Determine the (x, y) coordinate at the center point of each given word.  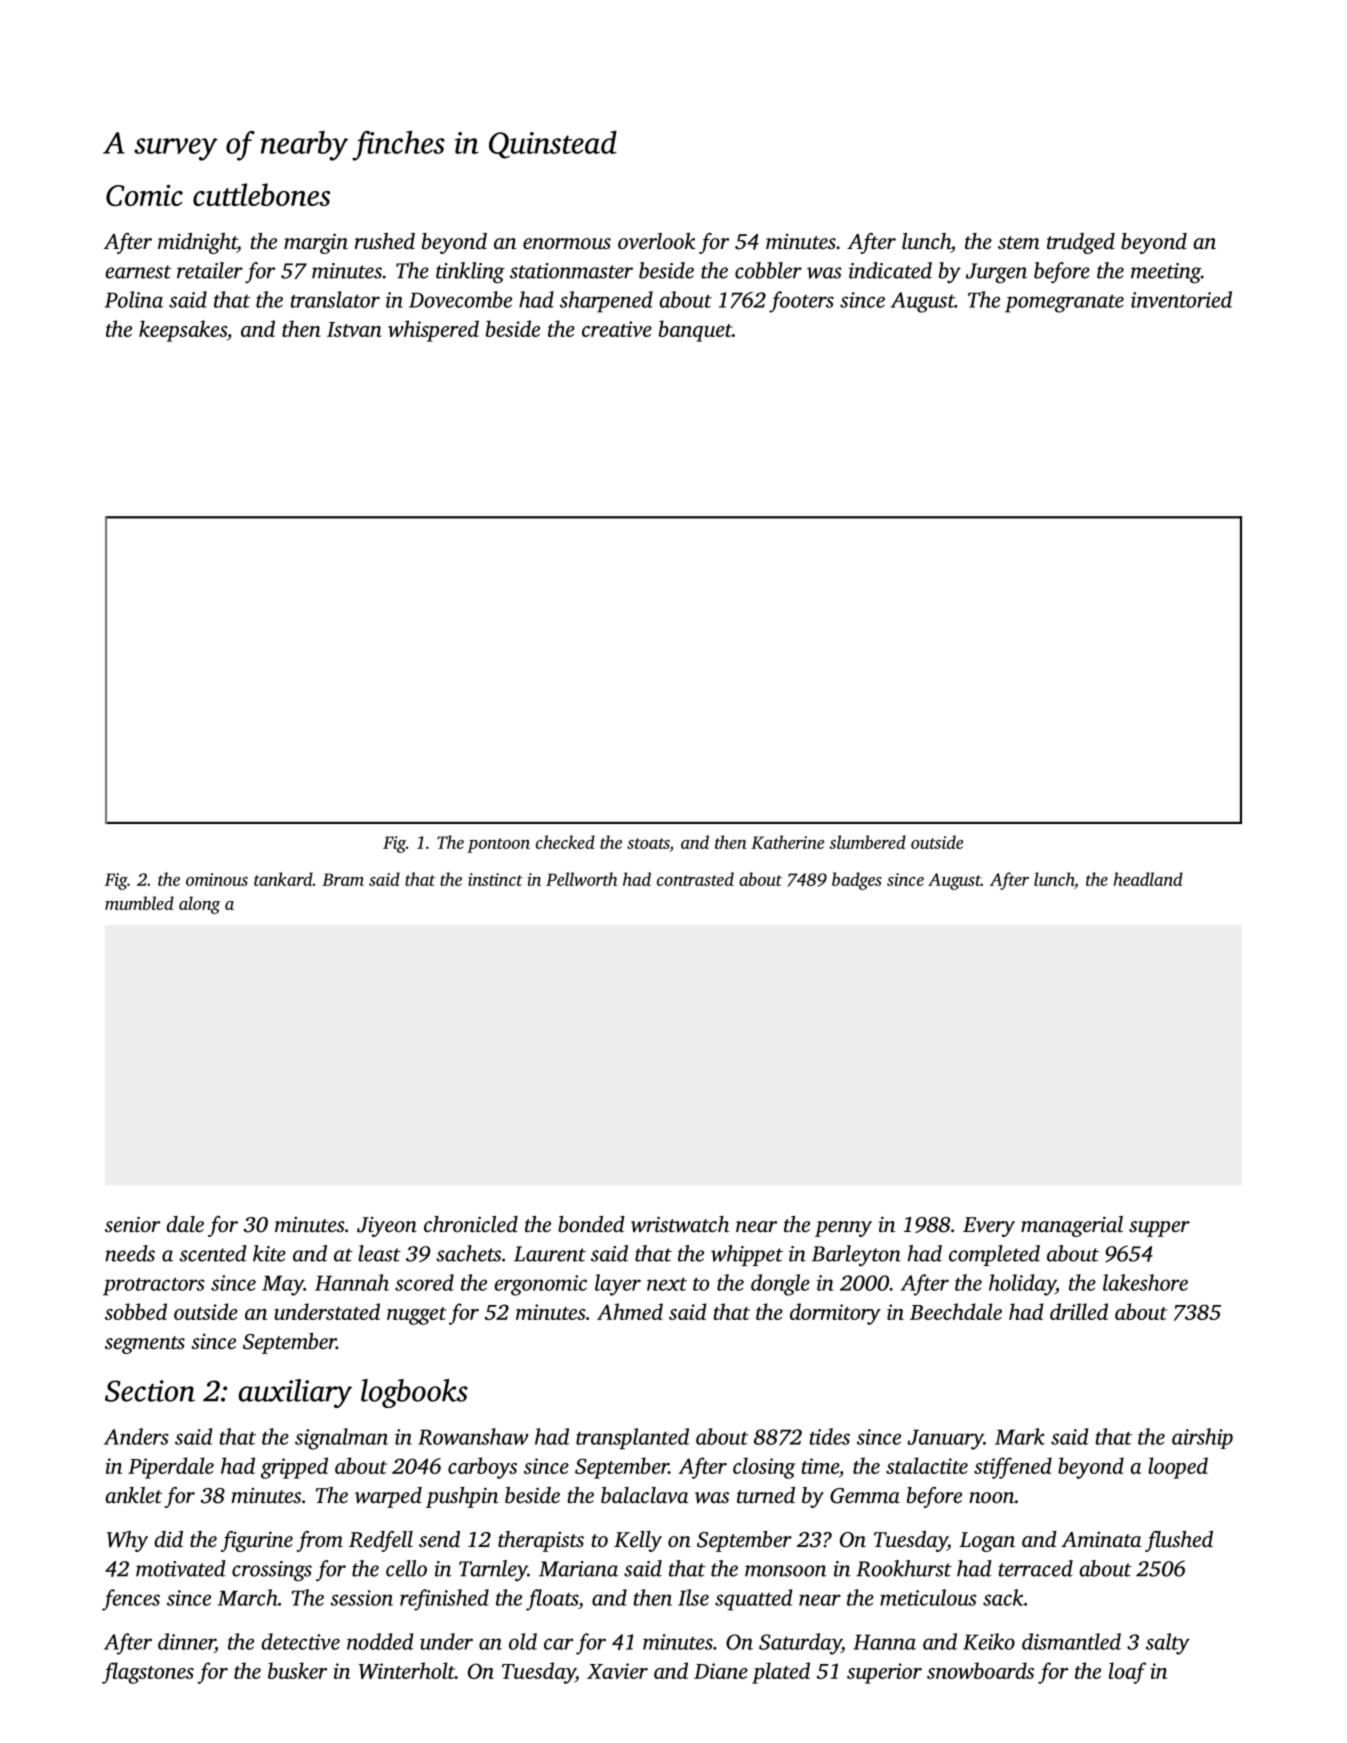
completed (994, 1255)
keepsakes (183, 331)
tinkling (470, 273)
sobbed (136, 1311)
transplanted (632, 1439)
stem (1019, 242)
